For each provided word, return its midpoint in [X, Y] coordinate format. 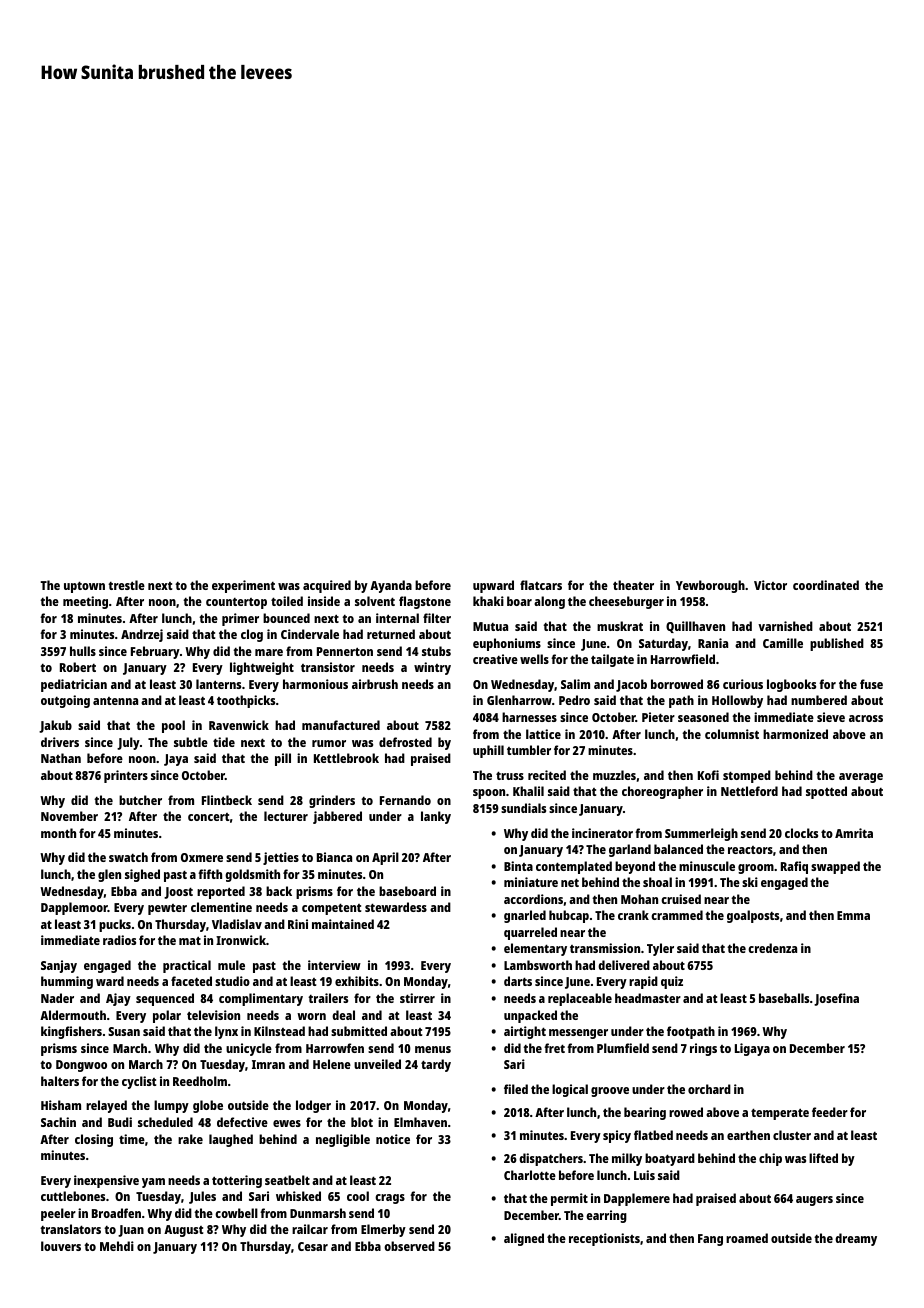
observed [409, 1246]
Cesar [313, 1246]
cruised [681, 899]
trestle [126, 585]
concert [208, 817]
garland [630, 850]
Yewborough [710, 586]
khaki [488, 601]
